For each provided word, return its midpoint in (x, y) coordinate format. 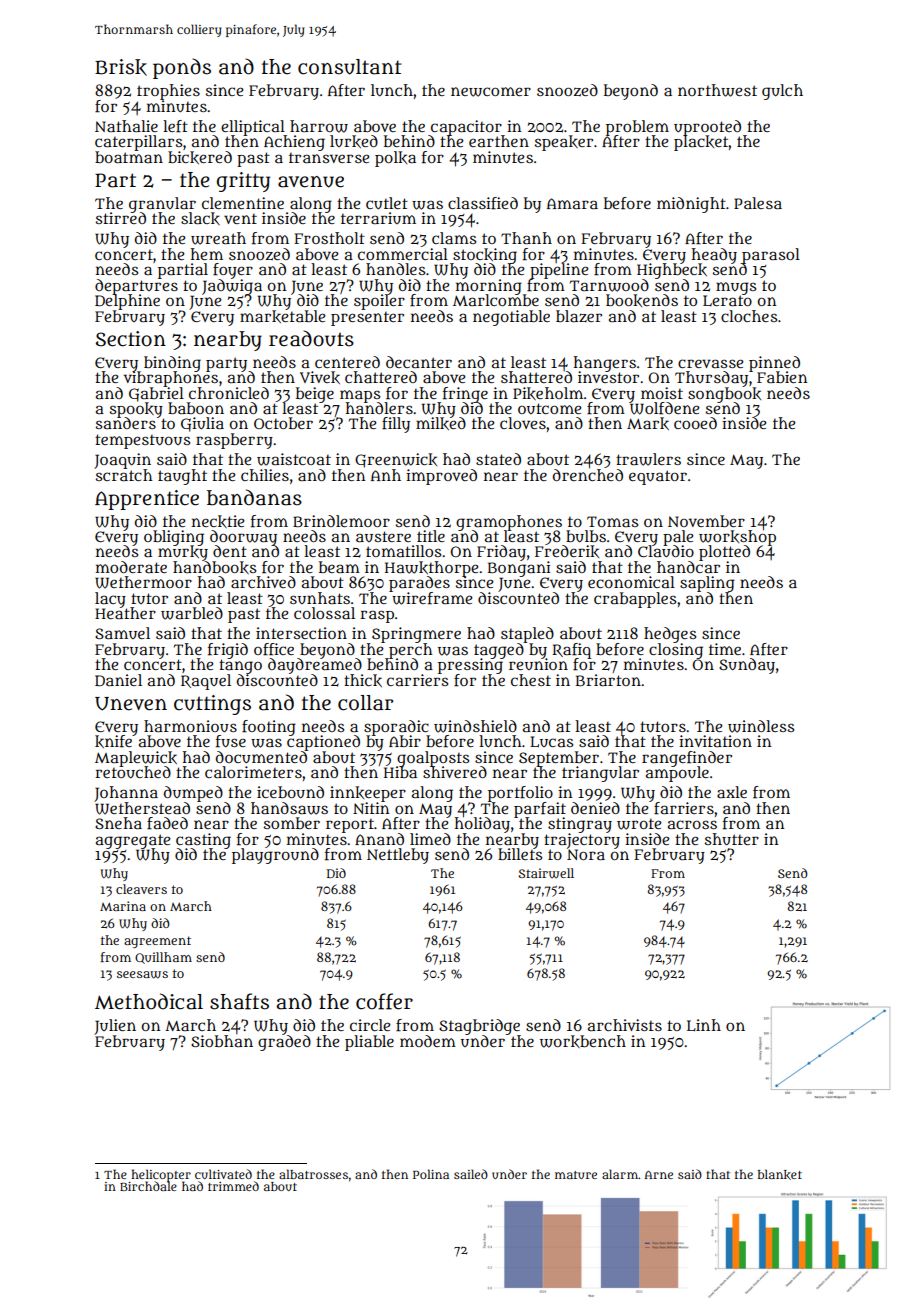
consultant (350, 67)
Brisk (121, 67)
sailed (471, 1174)
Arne (659, 1175)
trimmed (233, 1186)
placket (701, 143)
